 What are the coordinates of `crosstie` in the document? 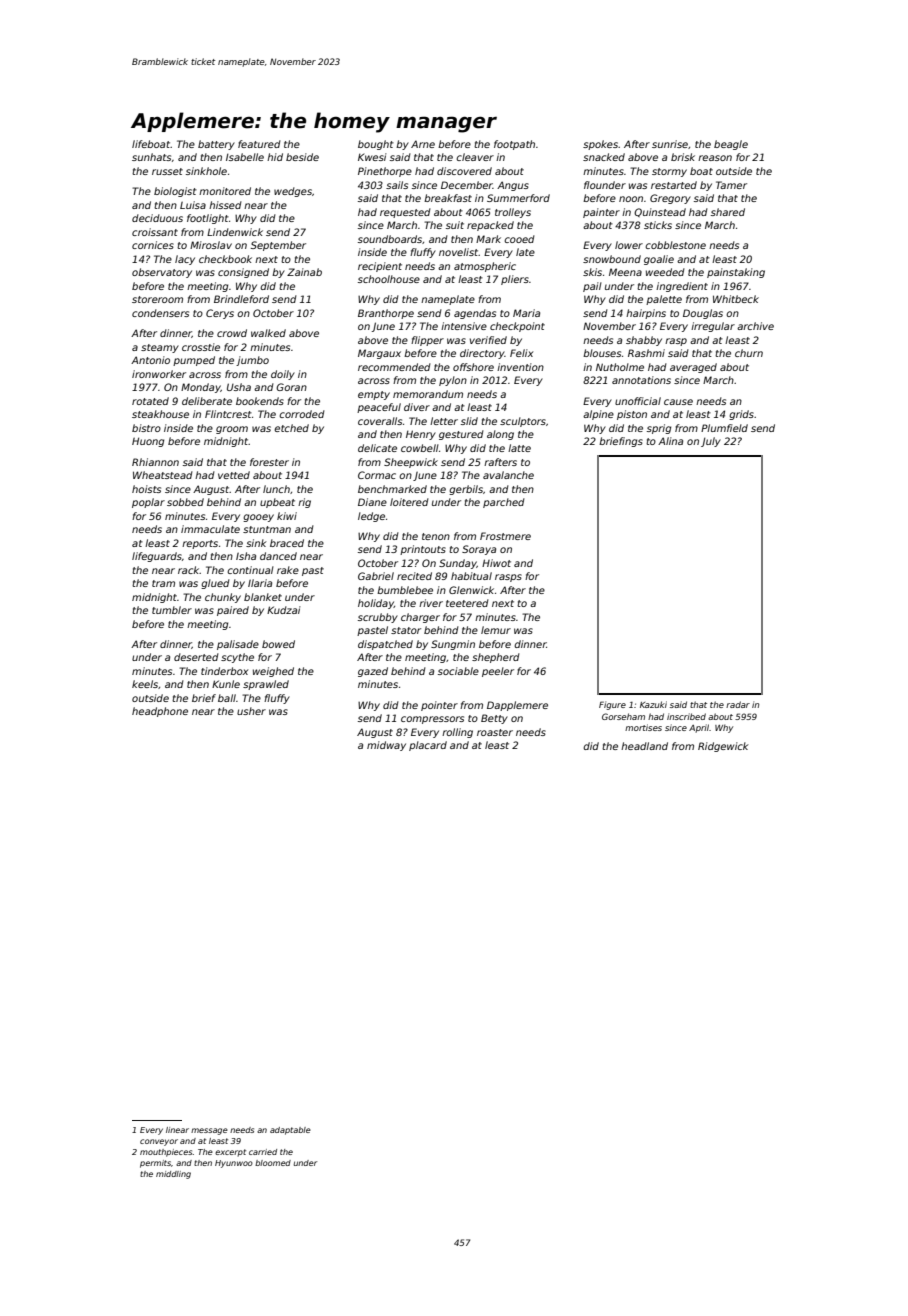 It's located at (201, 347).
